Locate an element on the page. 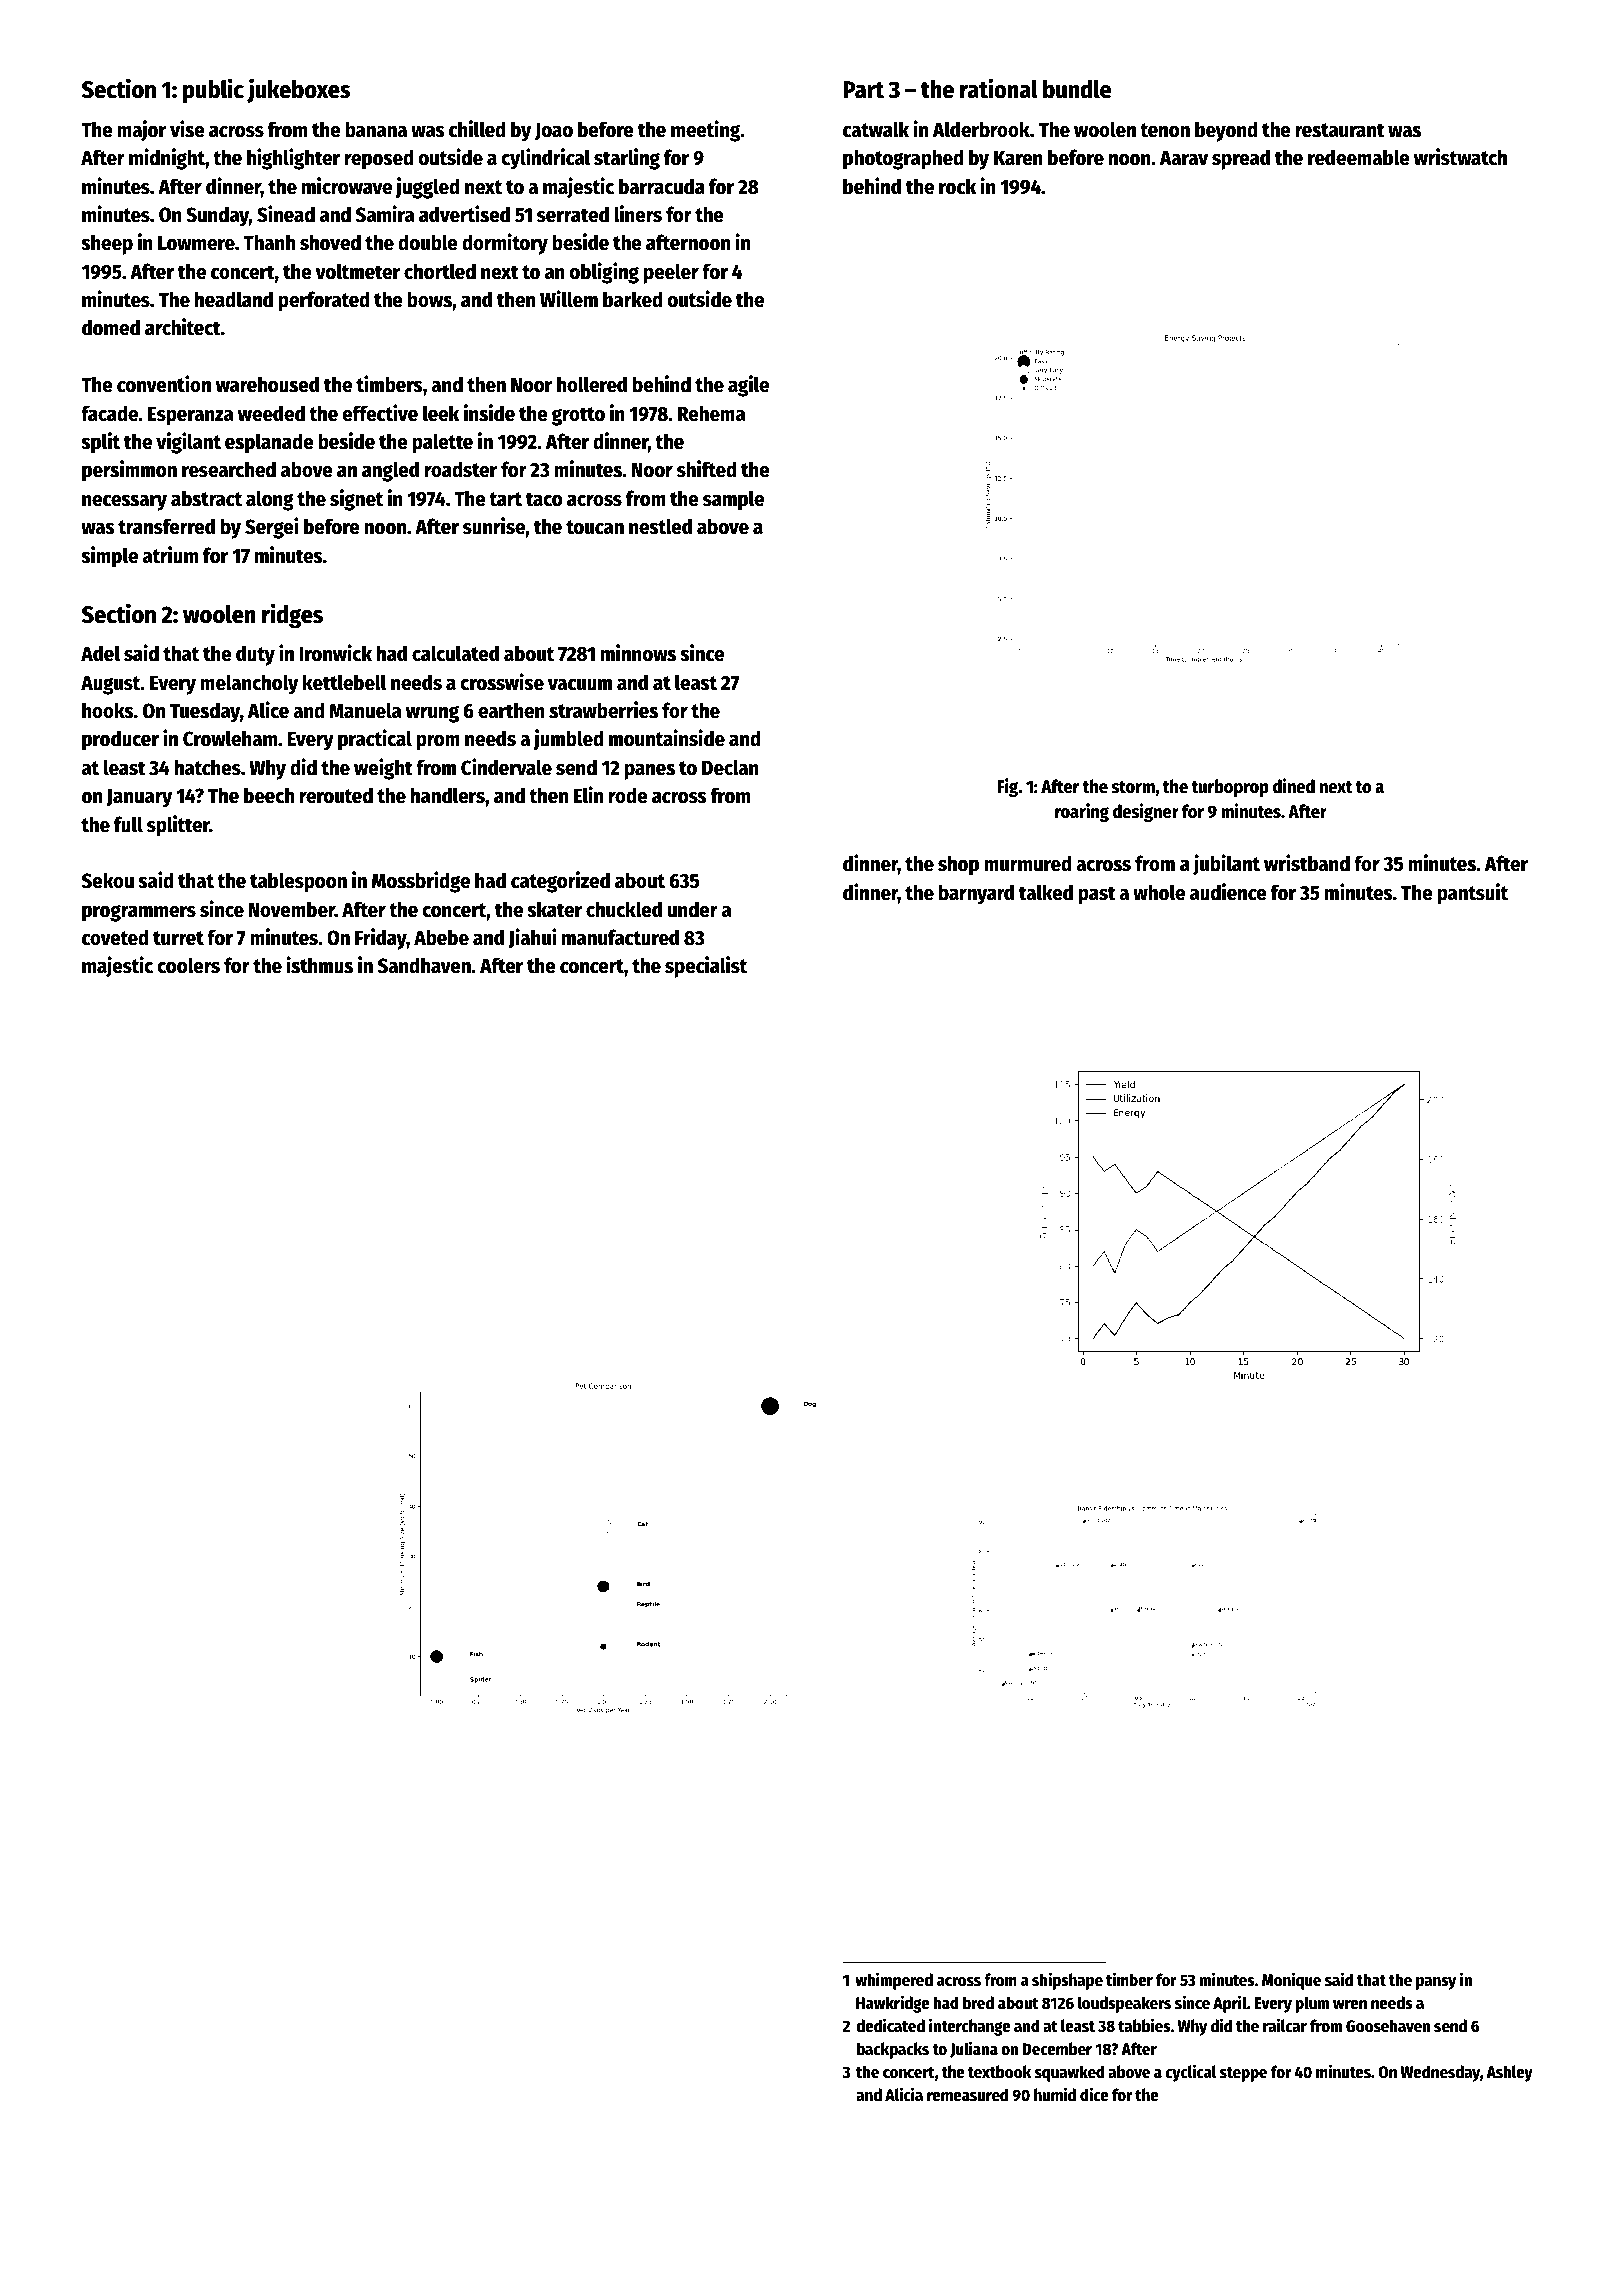  pantsuit is located at coordinates (1472, 894).
